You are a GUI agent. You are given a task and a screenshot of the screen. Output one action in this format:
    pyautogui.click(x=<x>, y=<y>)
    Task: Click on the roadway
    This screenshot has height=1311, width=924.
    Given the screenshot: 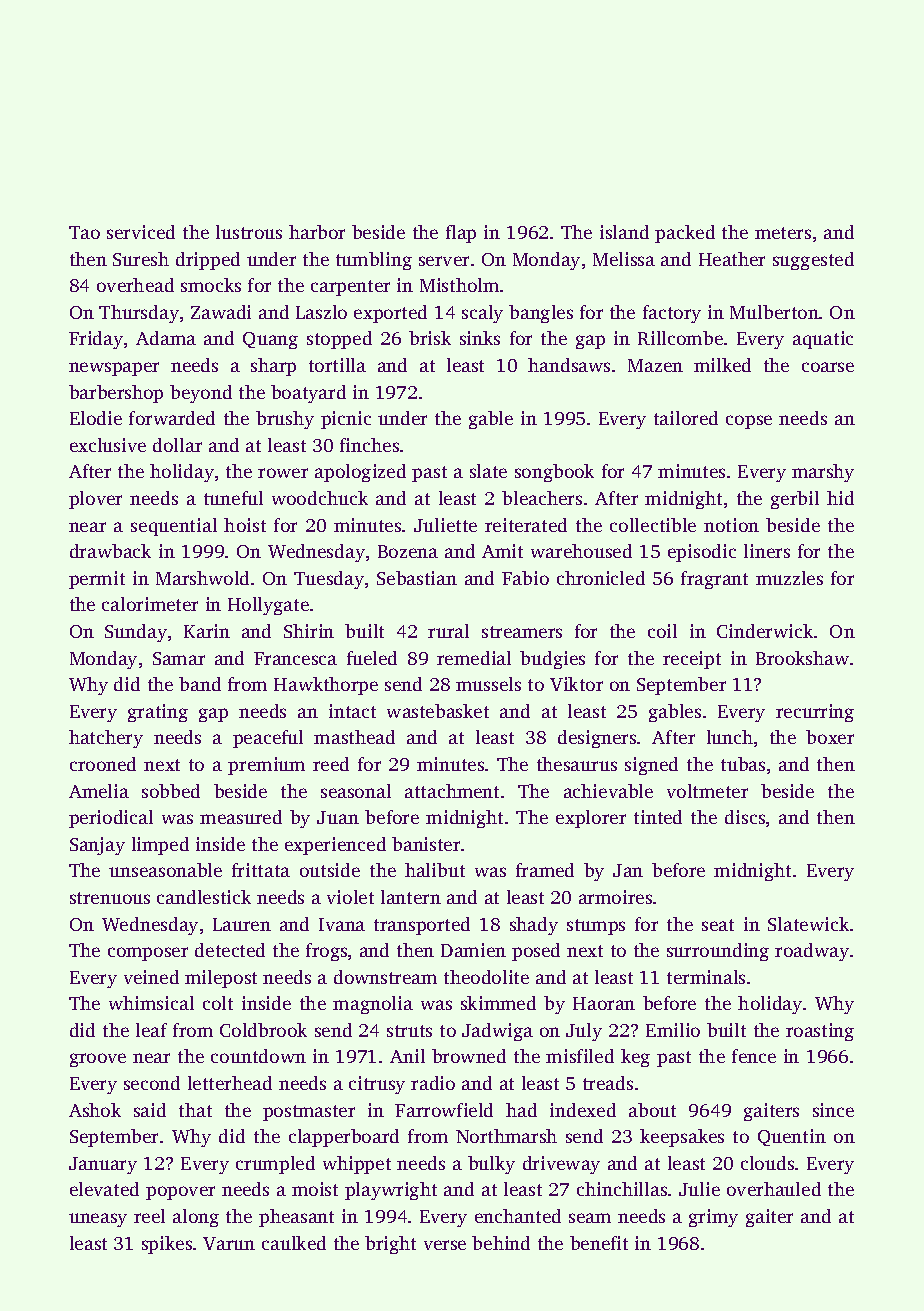 What is the action you would take?
    pyautogui.click(x=812, y=952)
